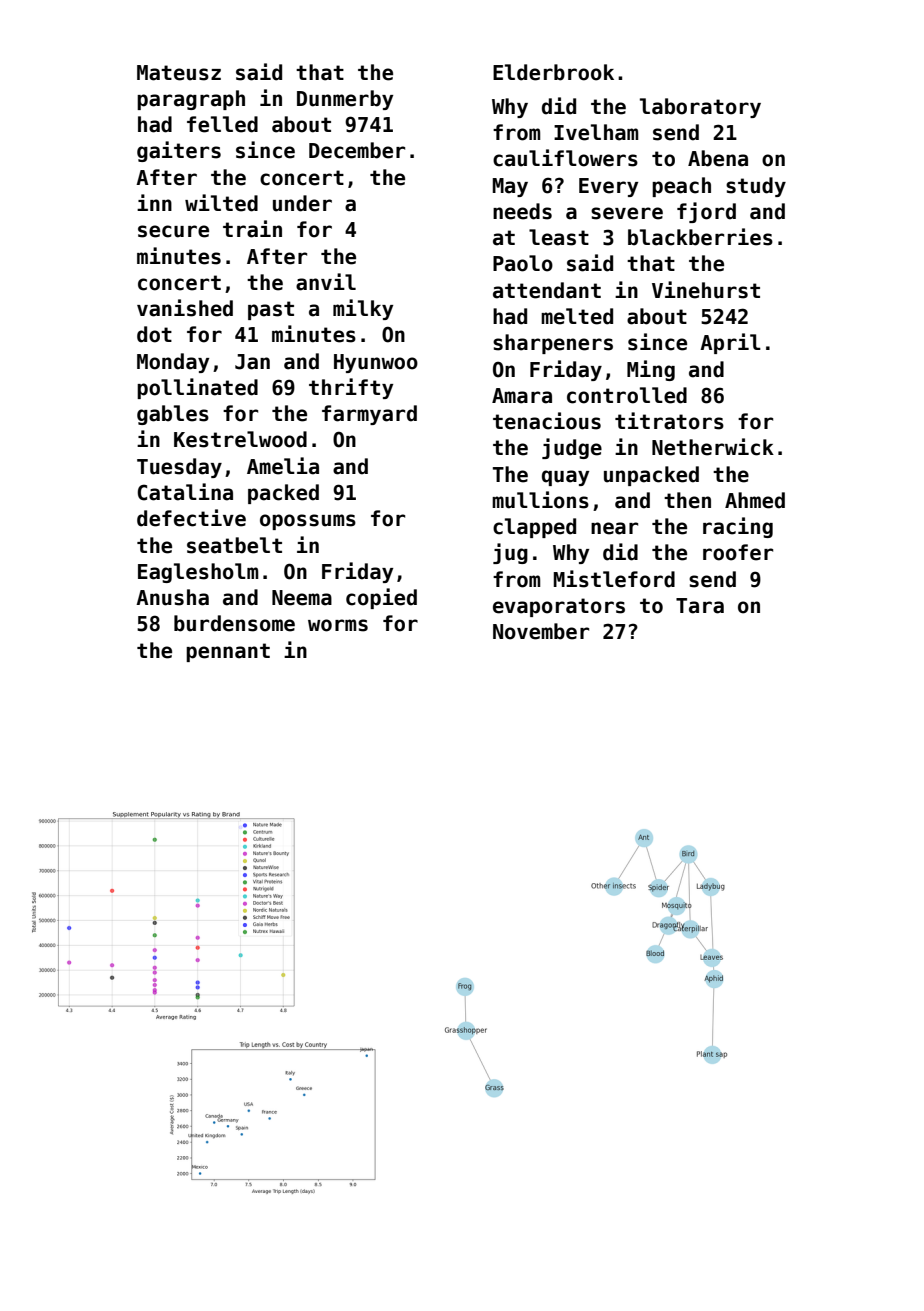 This page has width=924, height=1311. Describe the element at coordinates (700, 108) in the page. I see `laboratory` at that location.
